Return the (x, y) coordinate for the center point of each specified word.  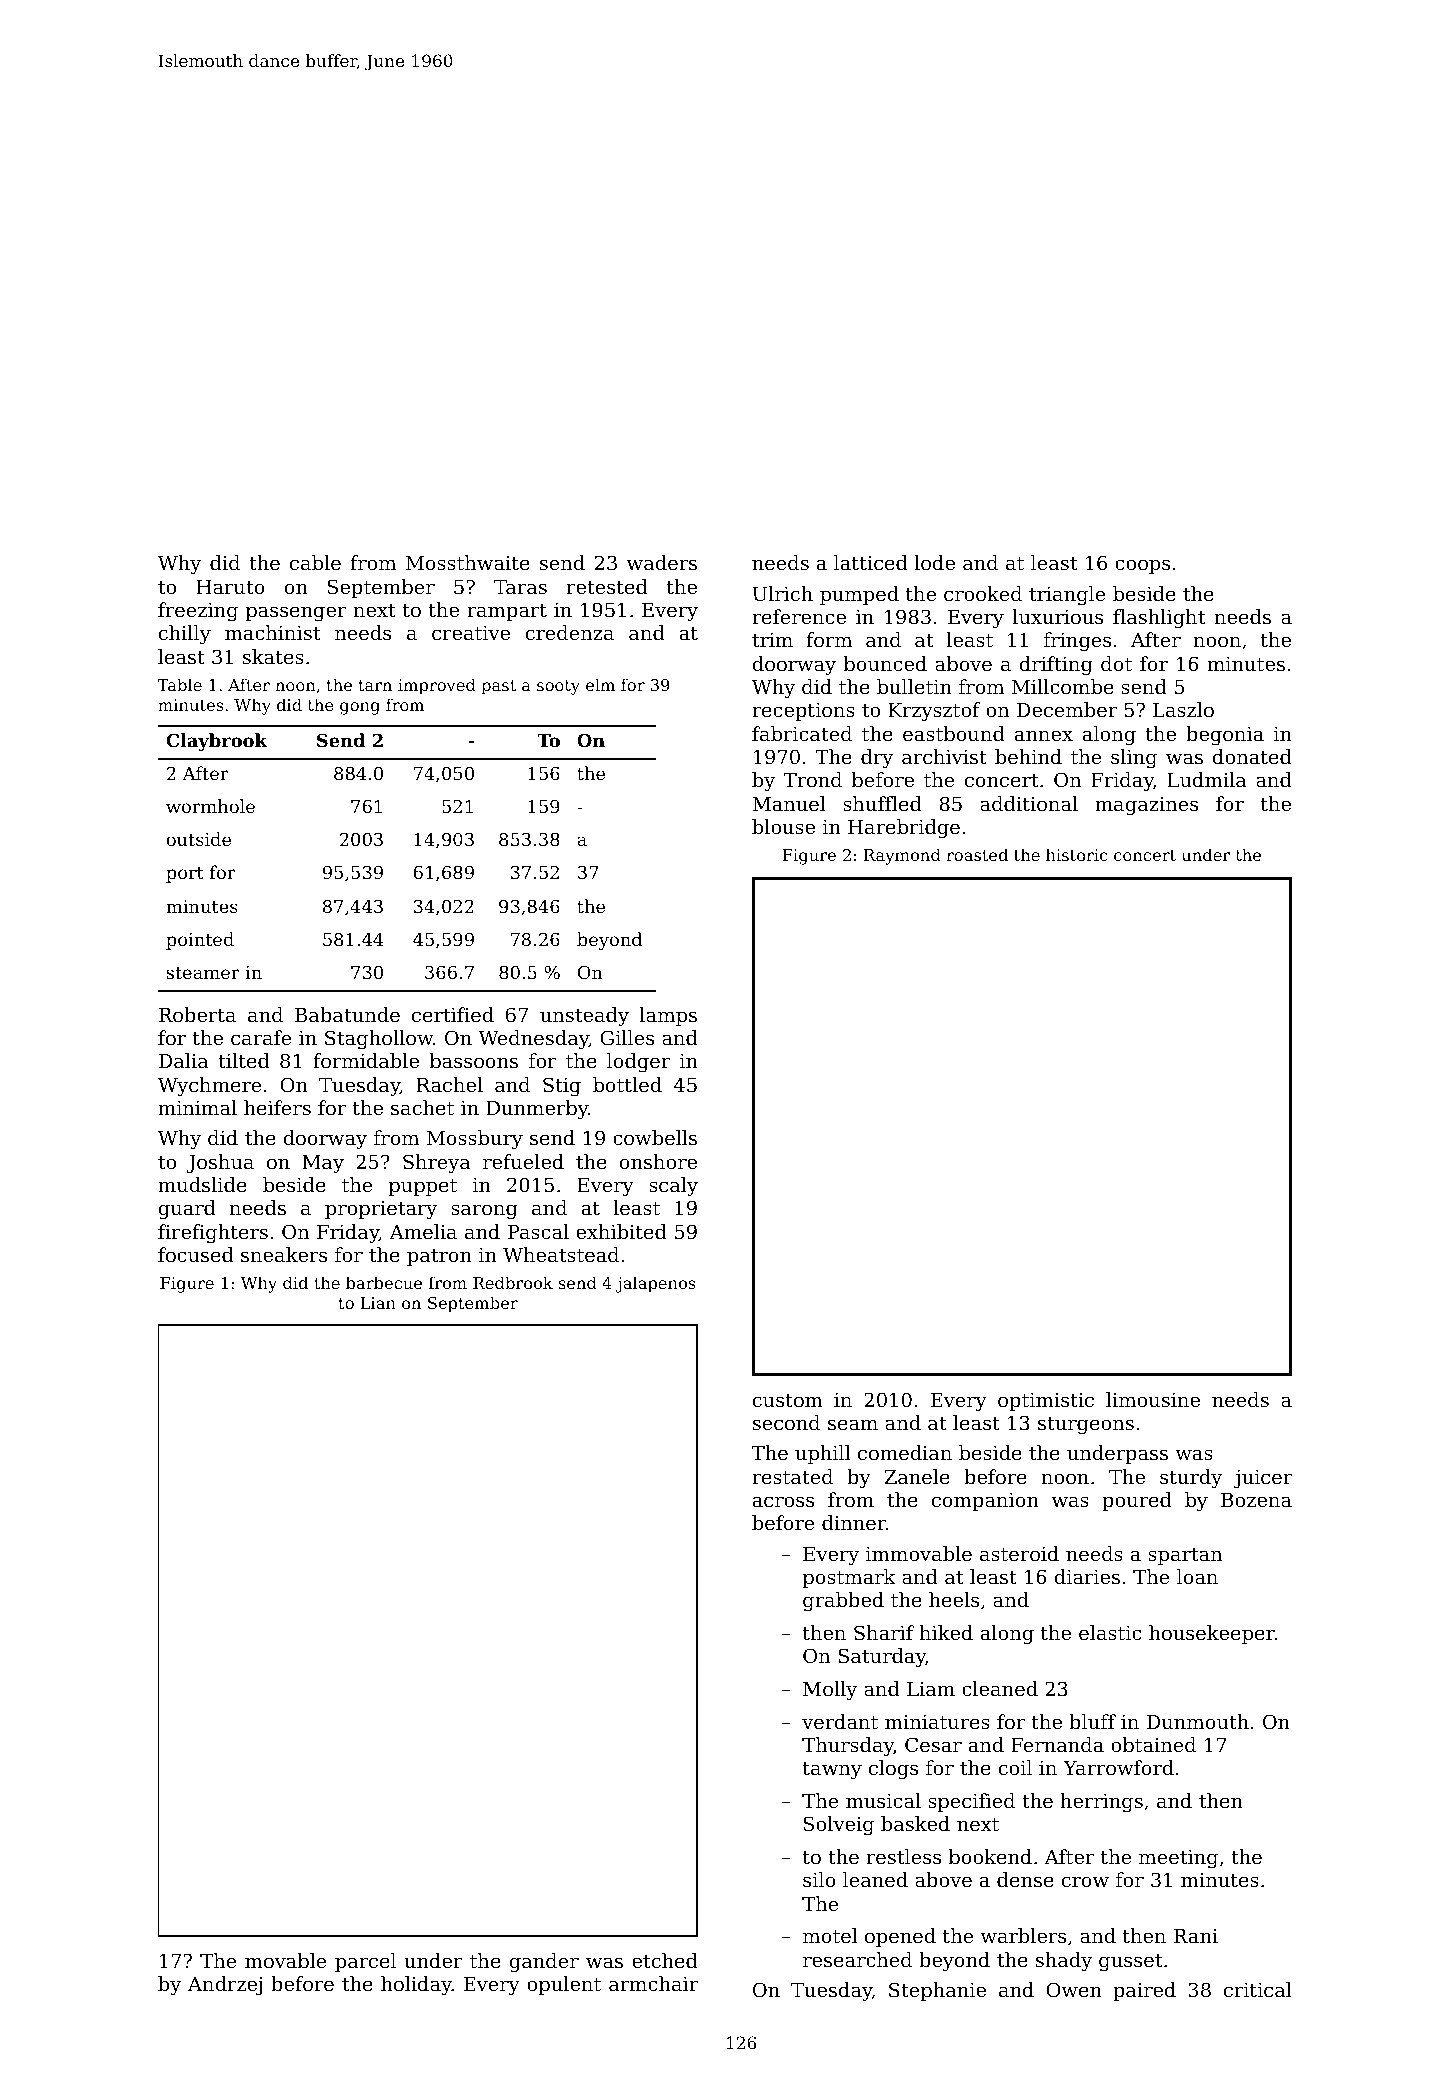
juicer (1262, 1479)
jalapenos (655, 1284)
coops (1142, 566)
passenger (296, 614)
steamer (203, 973)
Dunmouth (1198, 1721)
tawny (832, 1771)
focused (196, 1254)
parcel (365, 1962)
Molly (830, 1691)
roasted (977, 854)
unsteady (584, 1017)
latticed (871, 562)
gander (544, 1963)
